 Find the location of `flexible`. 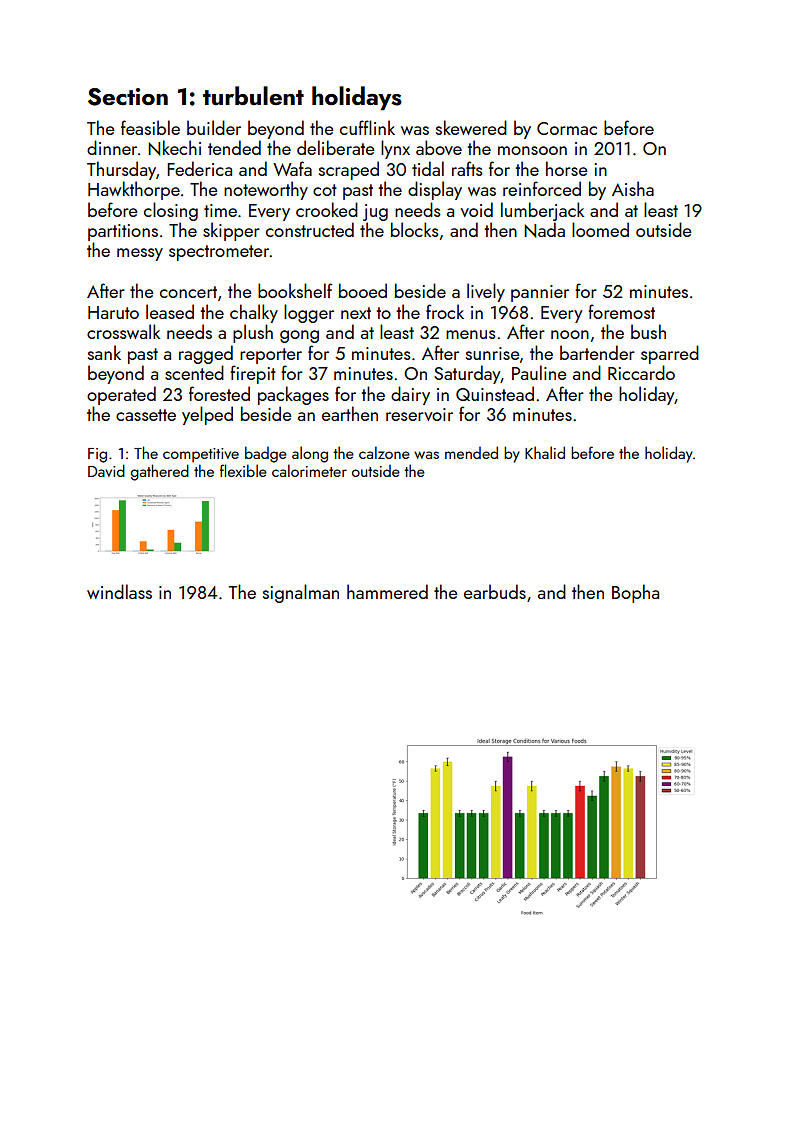

flexible is located at coordinates (243, 470).
